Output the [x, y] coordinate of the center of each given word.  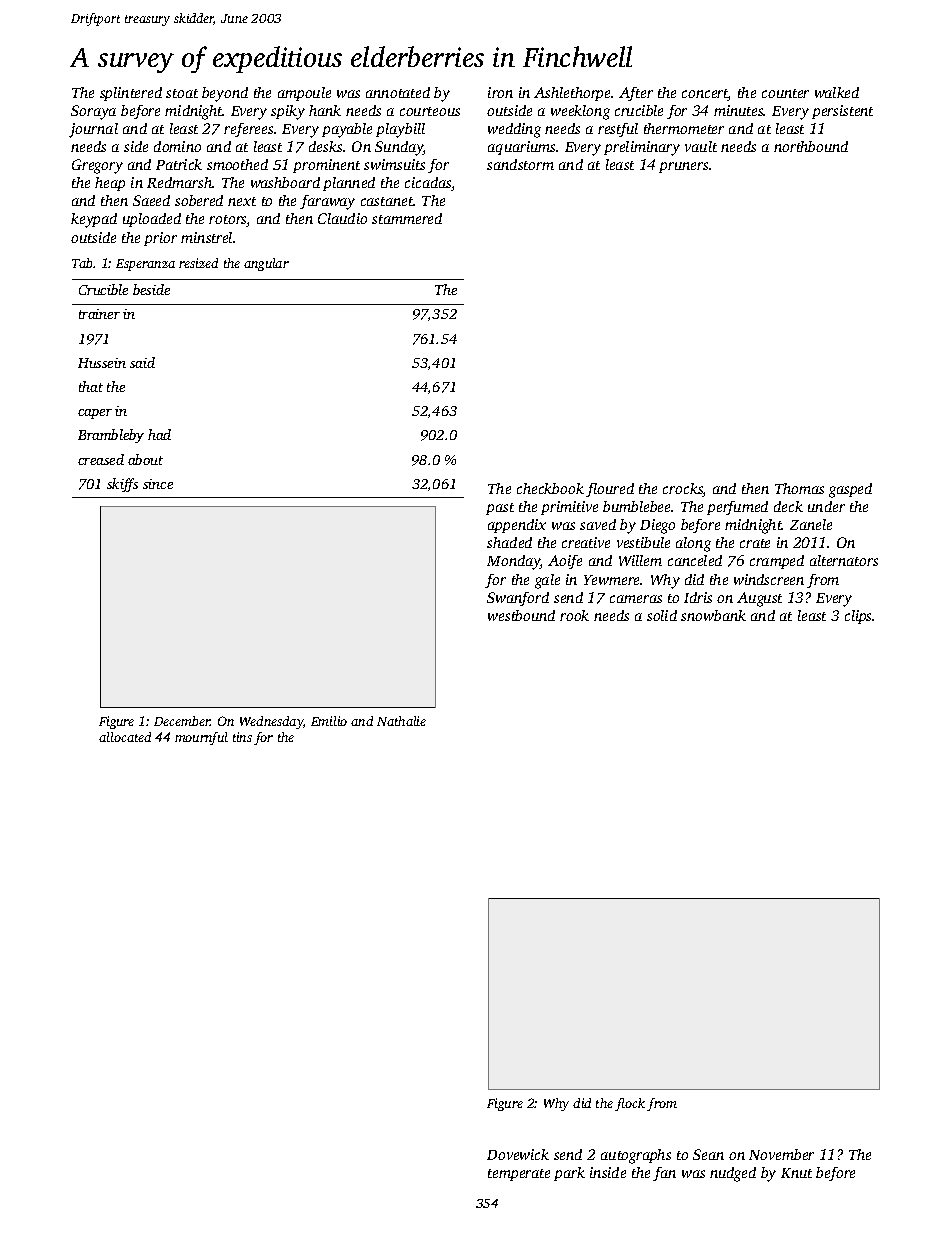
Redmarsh [180, 182]
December [182, 721]
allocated [125, 737]
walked [837, 92]
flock [630, 1104]
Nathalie [401, 721]
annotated [398, 92]
